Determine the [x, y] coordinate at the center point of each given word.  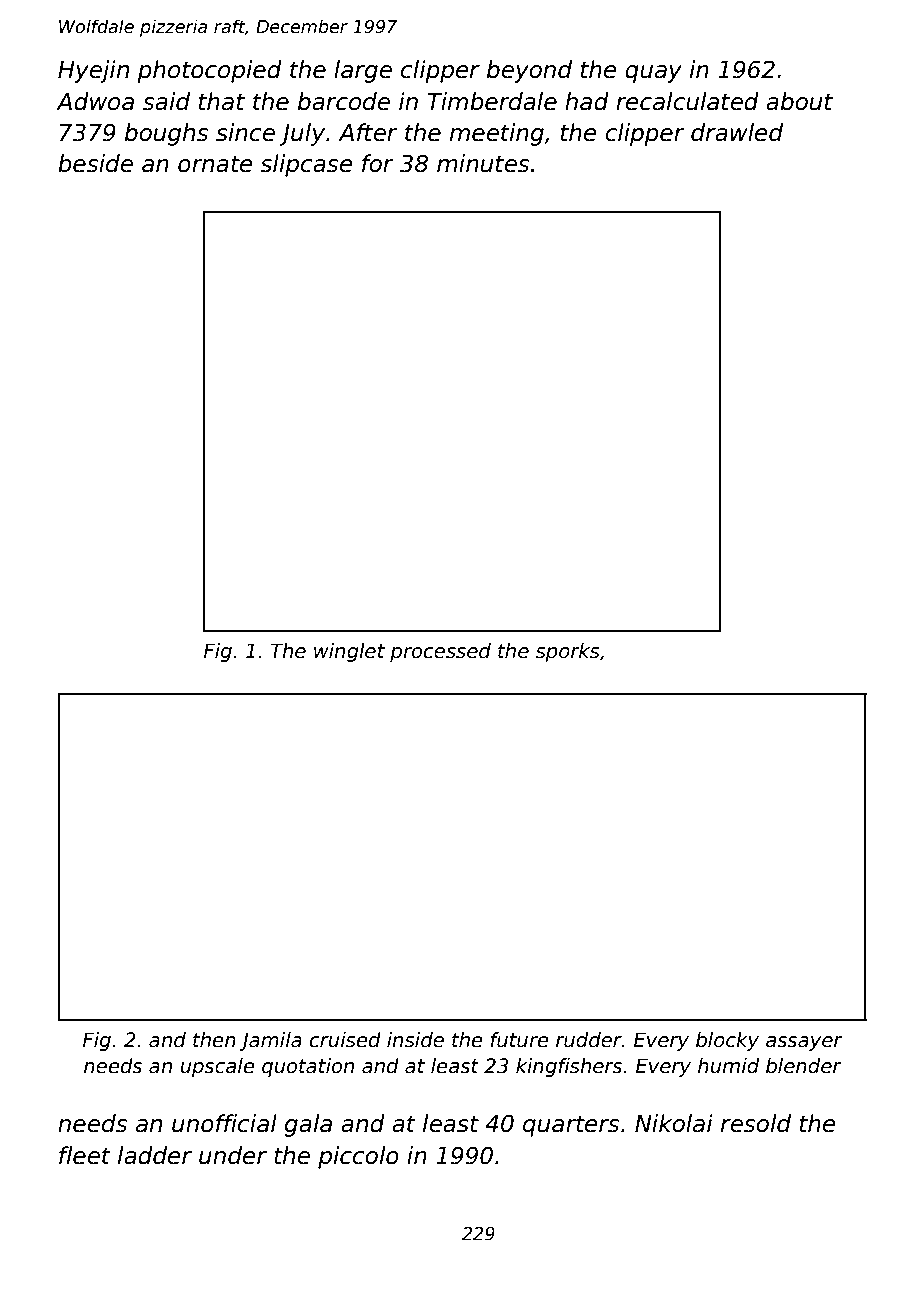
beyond [529, 71]
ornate [215, 164]
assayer [804, 1043]
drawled [737, 132]
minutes [483, 163]
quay [653, 74]
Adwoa [95, 101]
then [214, 1040]
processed [440, 652]
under [233, 1155]
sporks [568, 652]
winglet [349, 652]
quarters [571, 1126]
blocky [727, 1041]
